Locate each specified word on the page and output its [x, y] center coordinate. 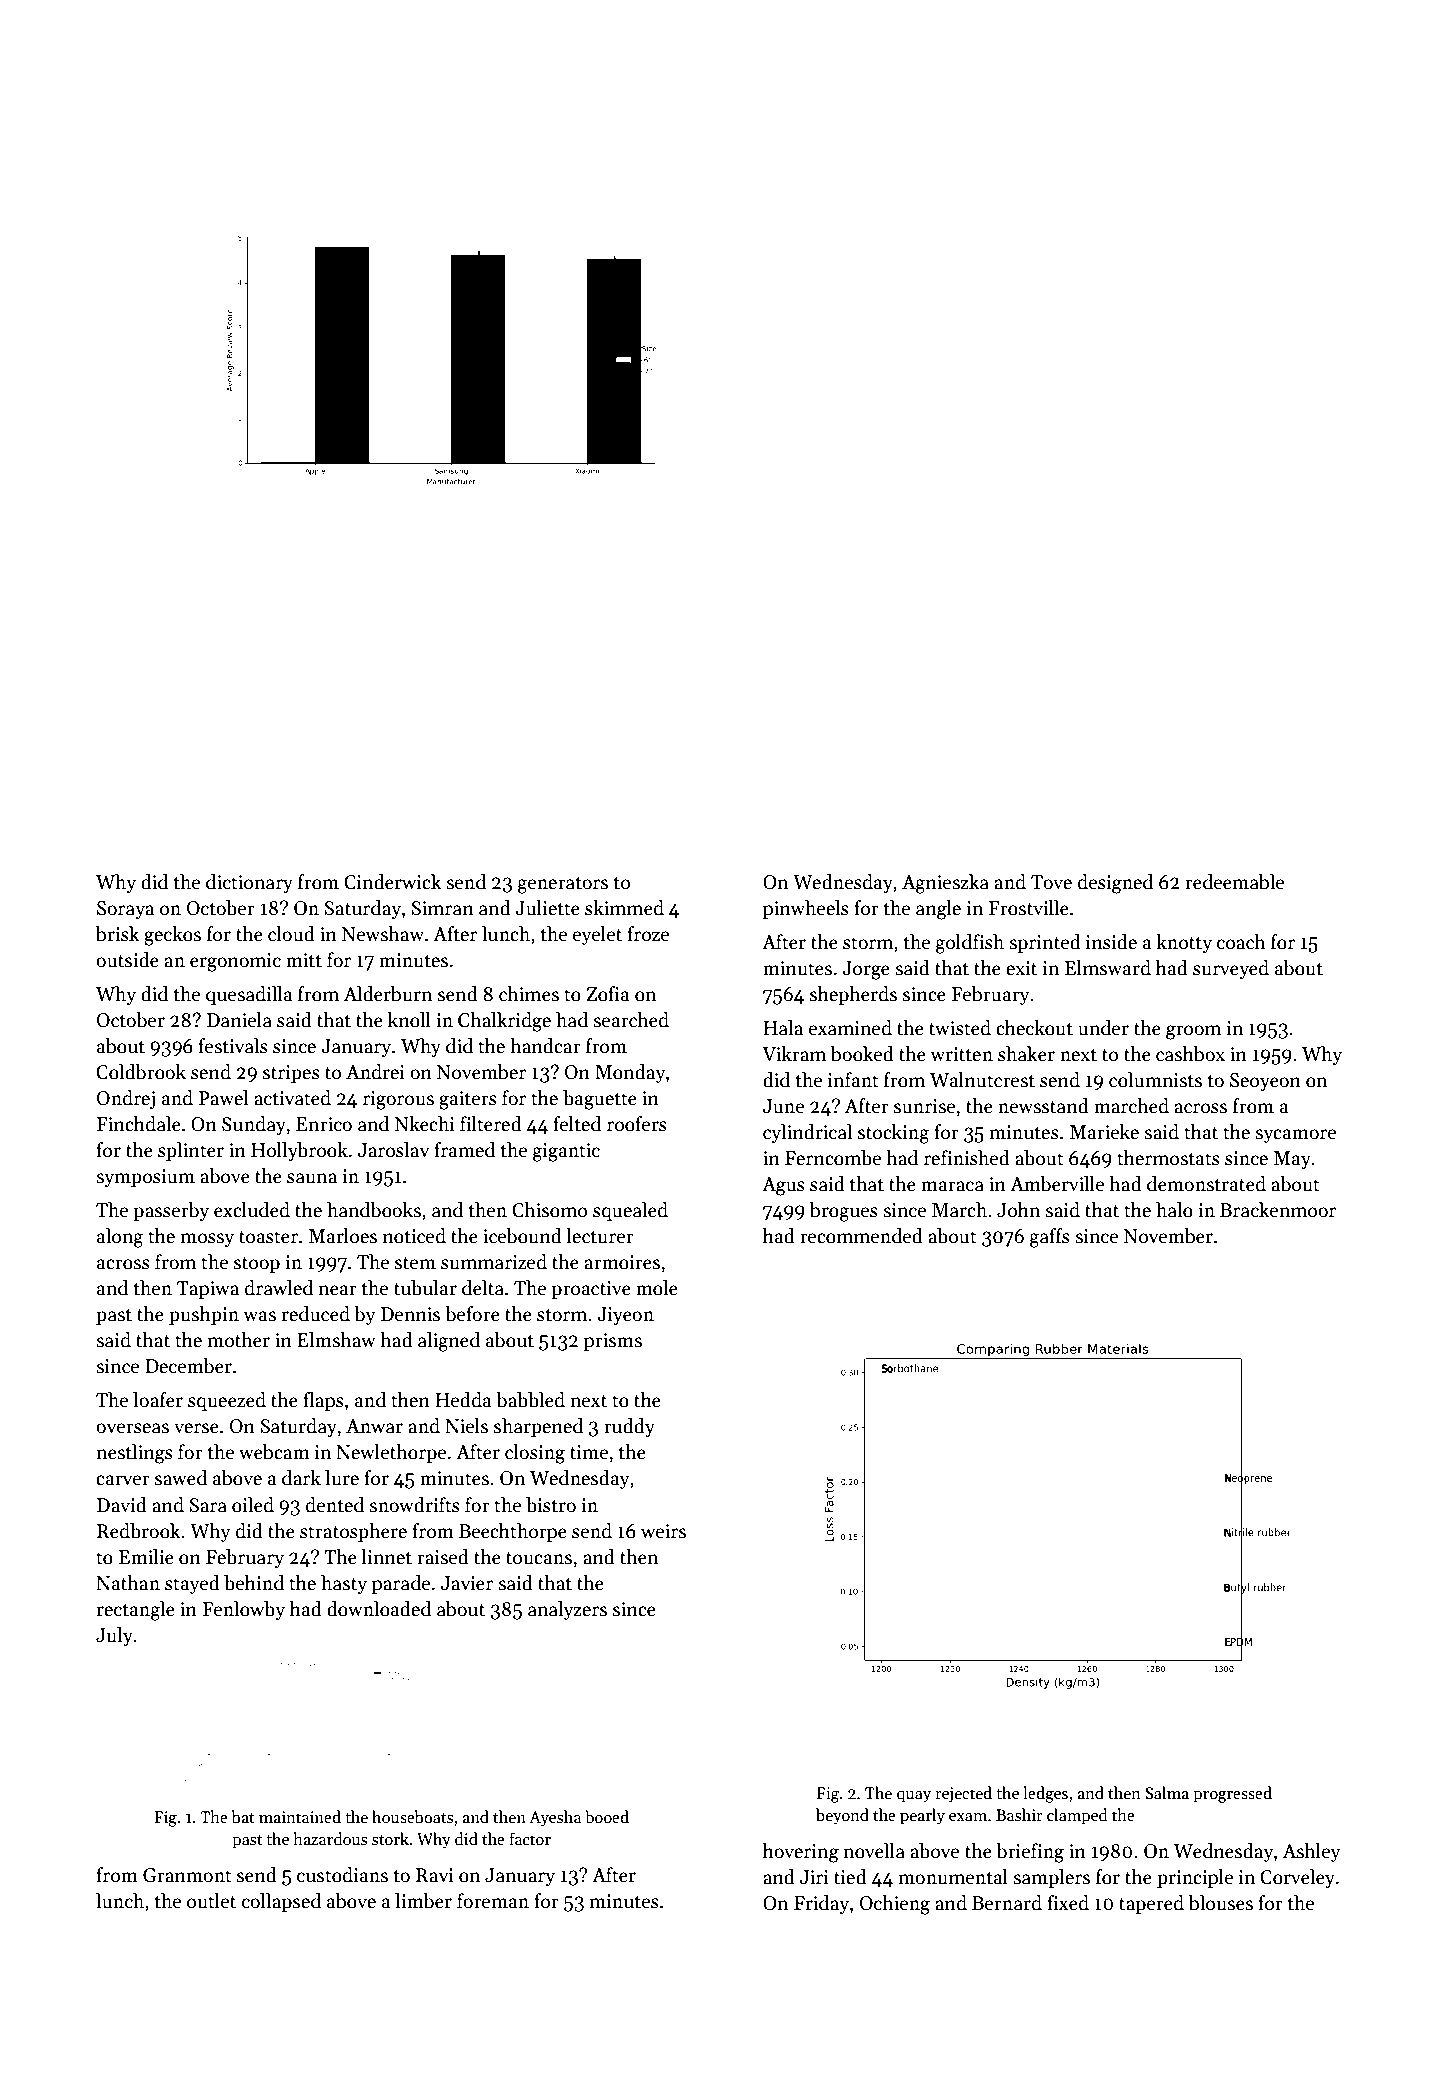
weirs [663, 1531]
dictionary [249, 883]
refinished [967, 1158]
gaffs [1050, 1238]
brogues [844, 1212]
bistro [551, 1505]
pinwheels [806, 909]
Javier [467, 1583]
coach [1241, 942]
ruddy [629, 1427]
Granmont [187, 1875]
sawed [181, 1478]
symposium [145, 1178]
